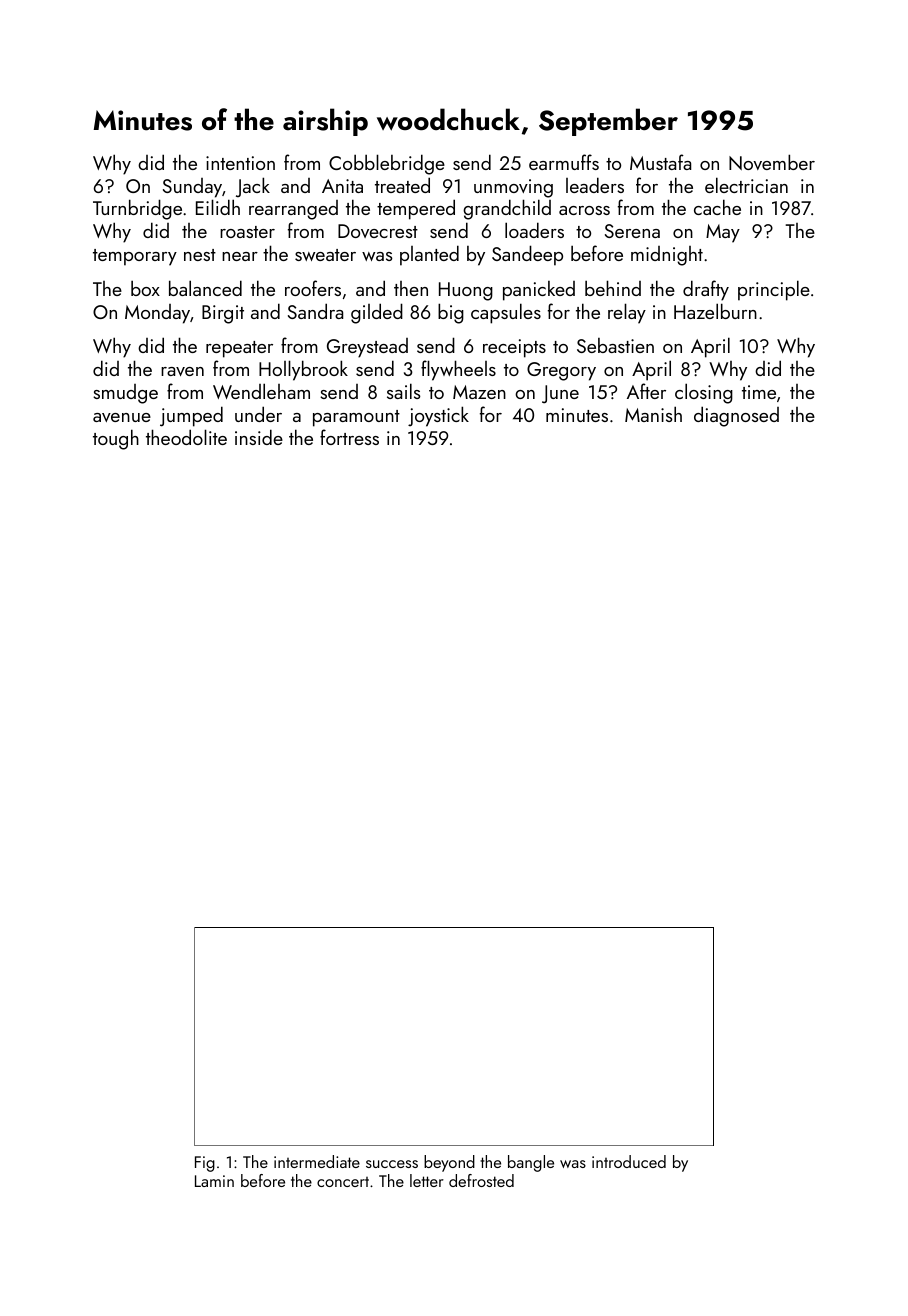 The image size is (908, 1316). Describe the element at coordinates (116, 439) in the image. I see `tough` at that location.
